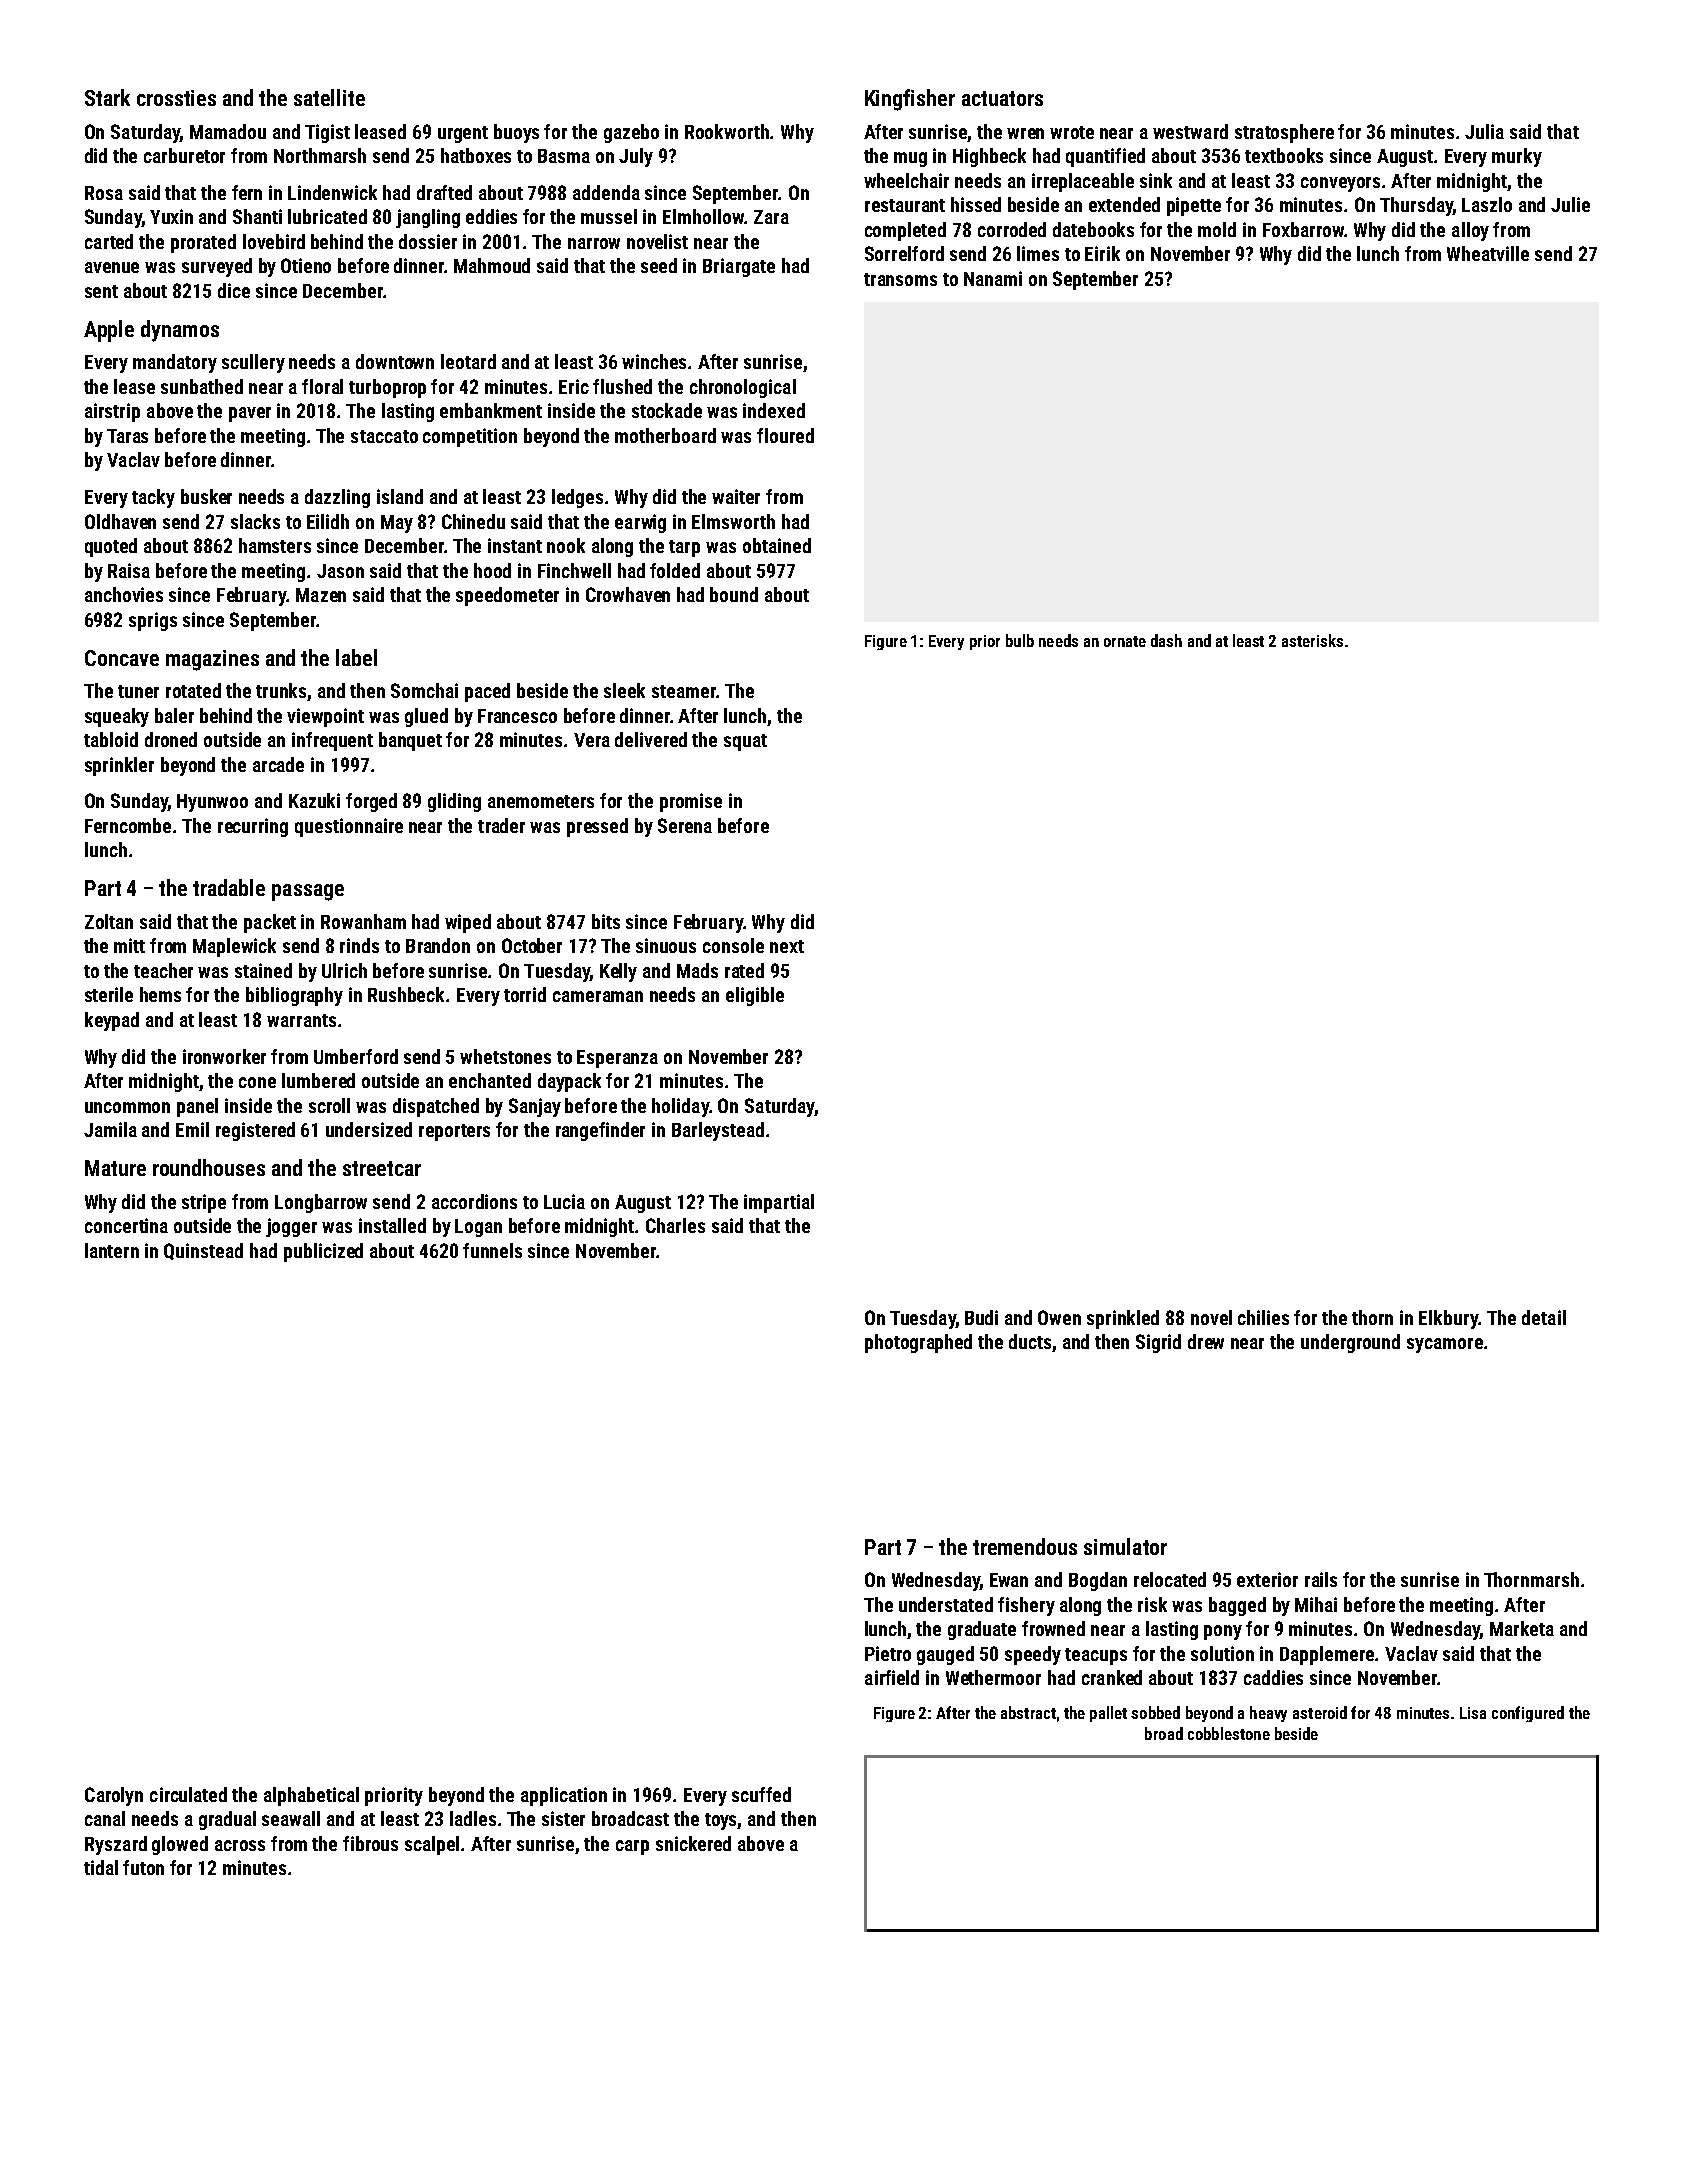  Describe the element at coordinates (564, 1796) in the image. I see `application` at that location.
